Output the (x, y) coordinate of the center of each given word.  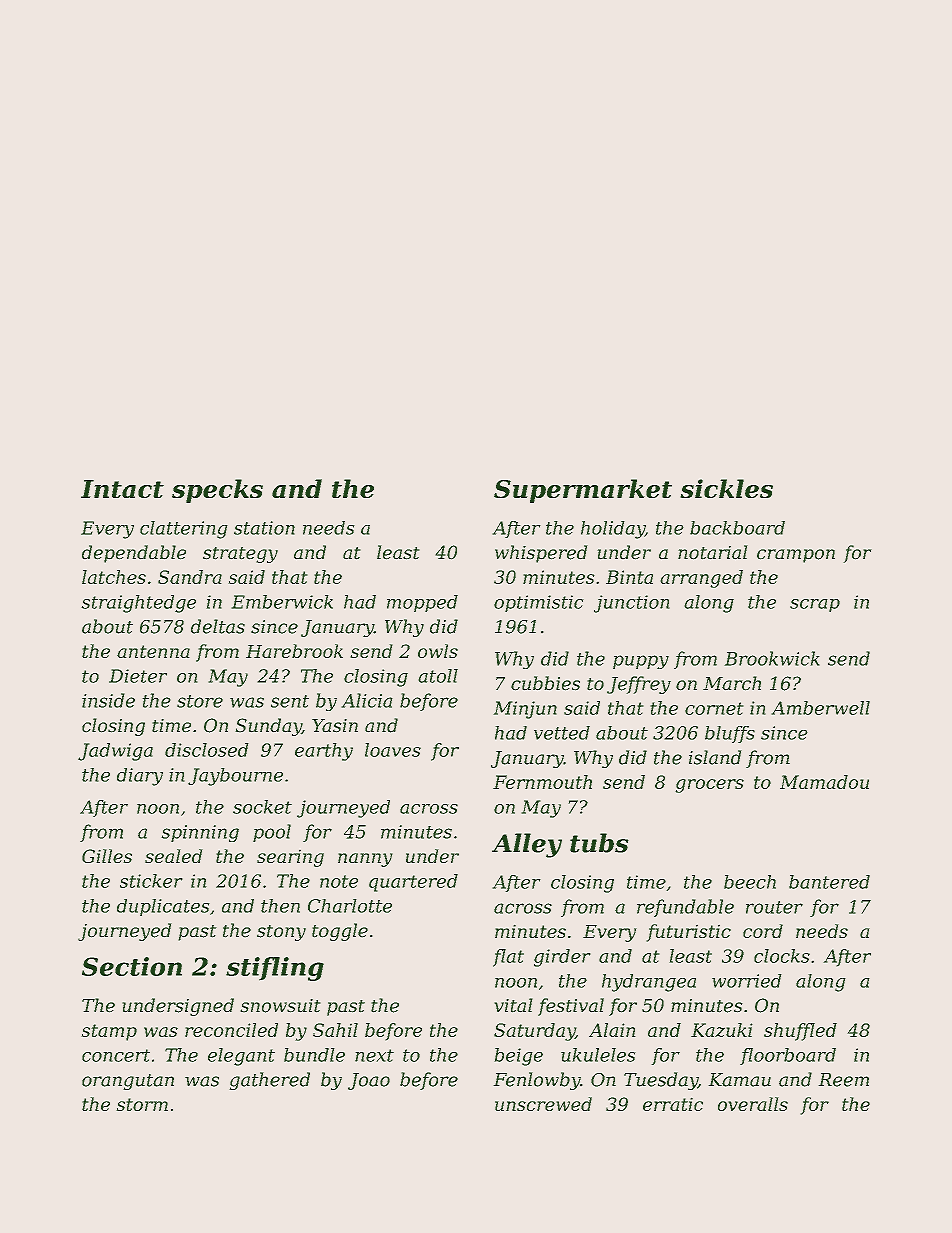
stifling (275, 969)
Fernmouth (542, 782)
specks (217, 491)
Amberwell (820, 708)
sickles (726, 488)
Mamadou (824, 782)
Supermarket (583, 491)
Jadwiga (115, 752)
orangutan (128, 1082)
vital (513, 1005)
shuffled (800, 1032)
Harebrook (294, 651)
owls (438, 651)
